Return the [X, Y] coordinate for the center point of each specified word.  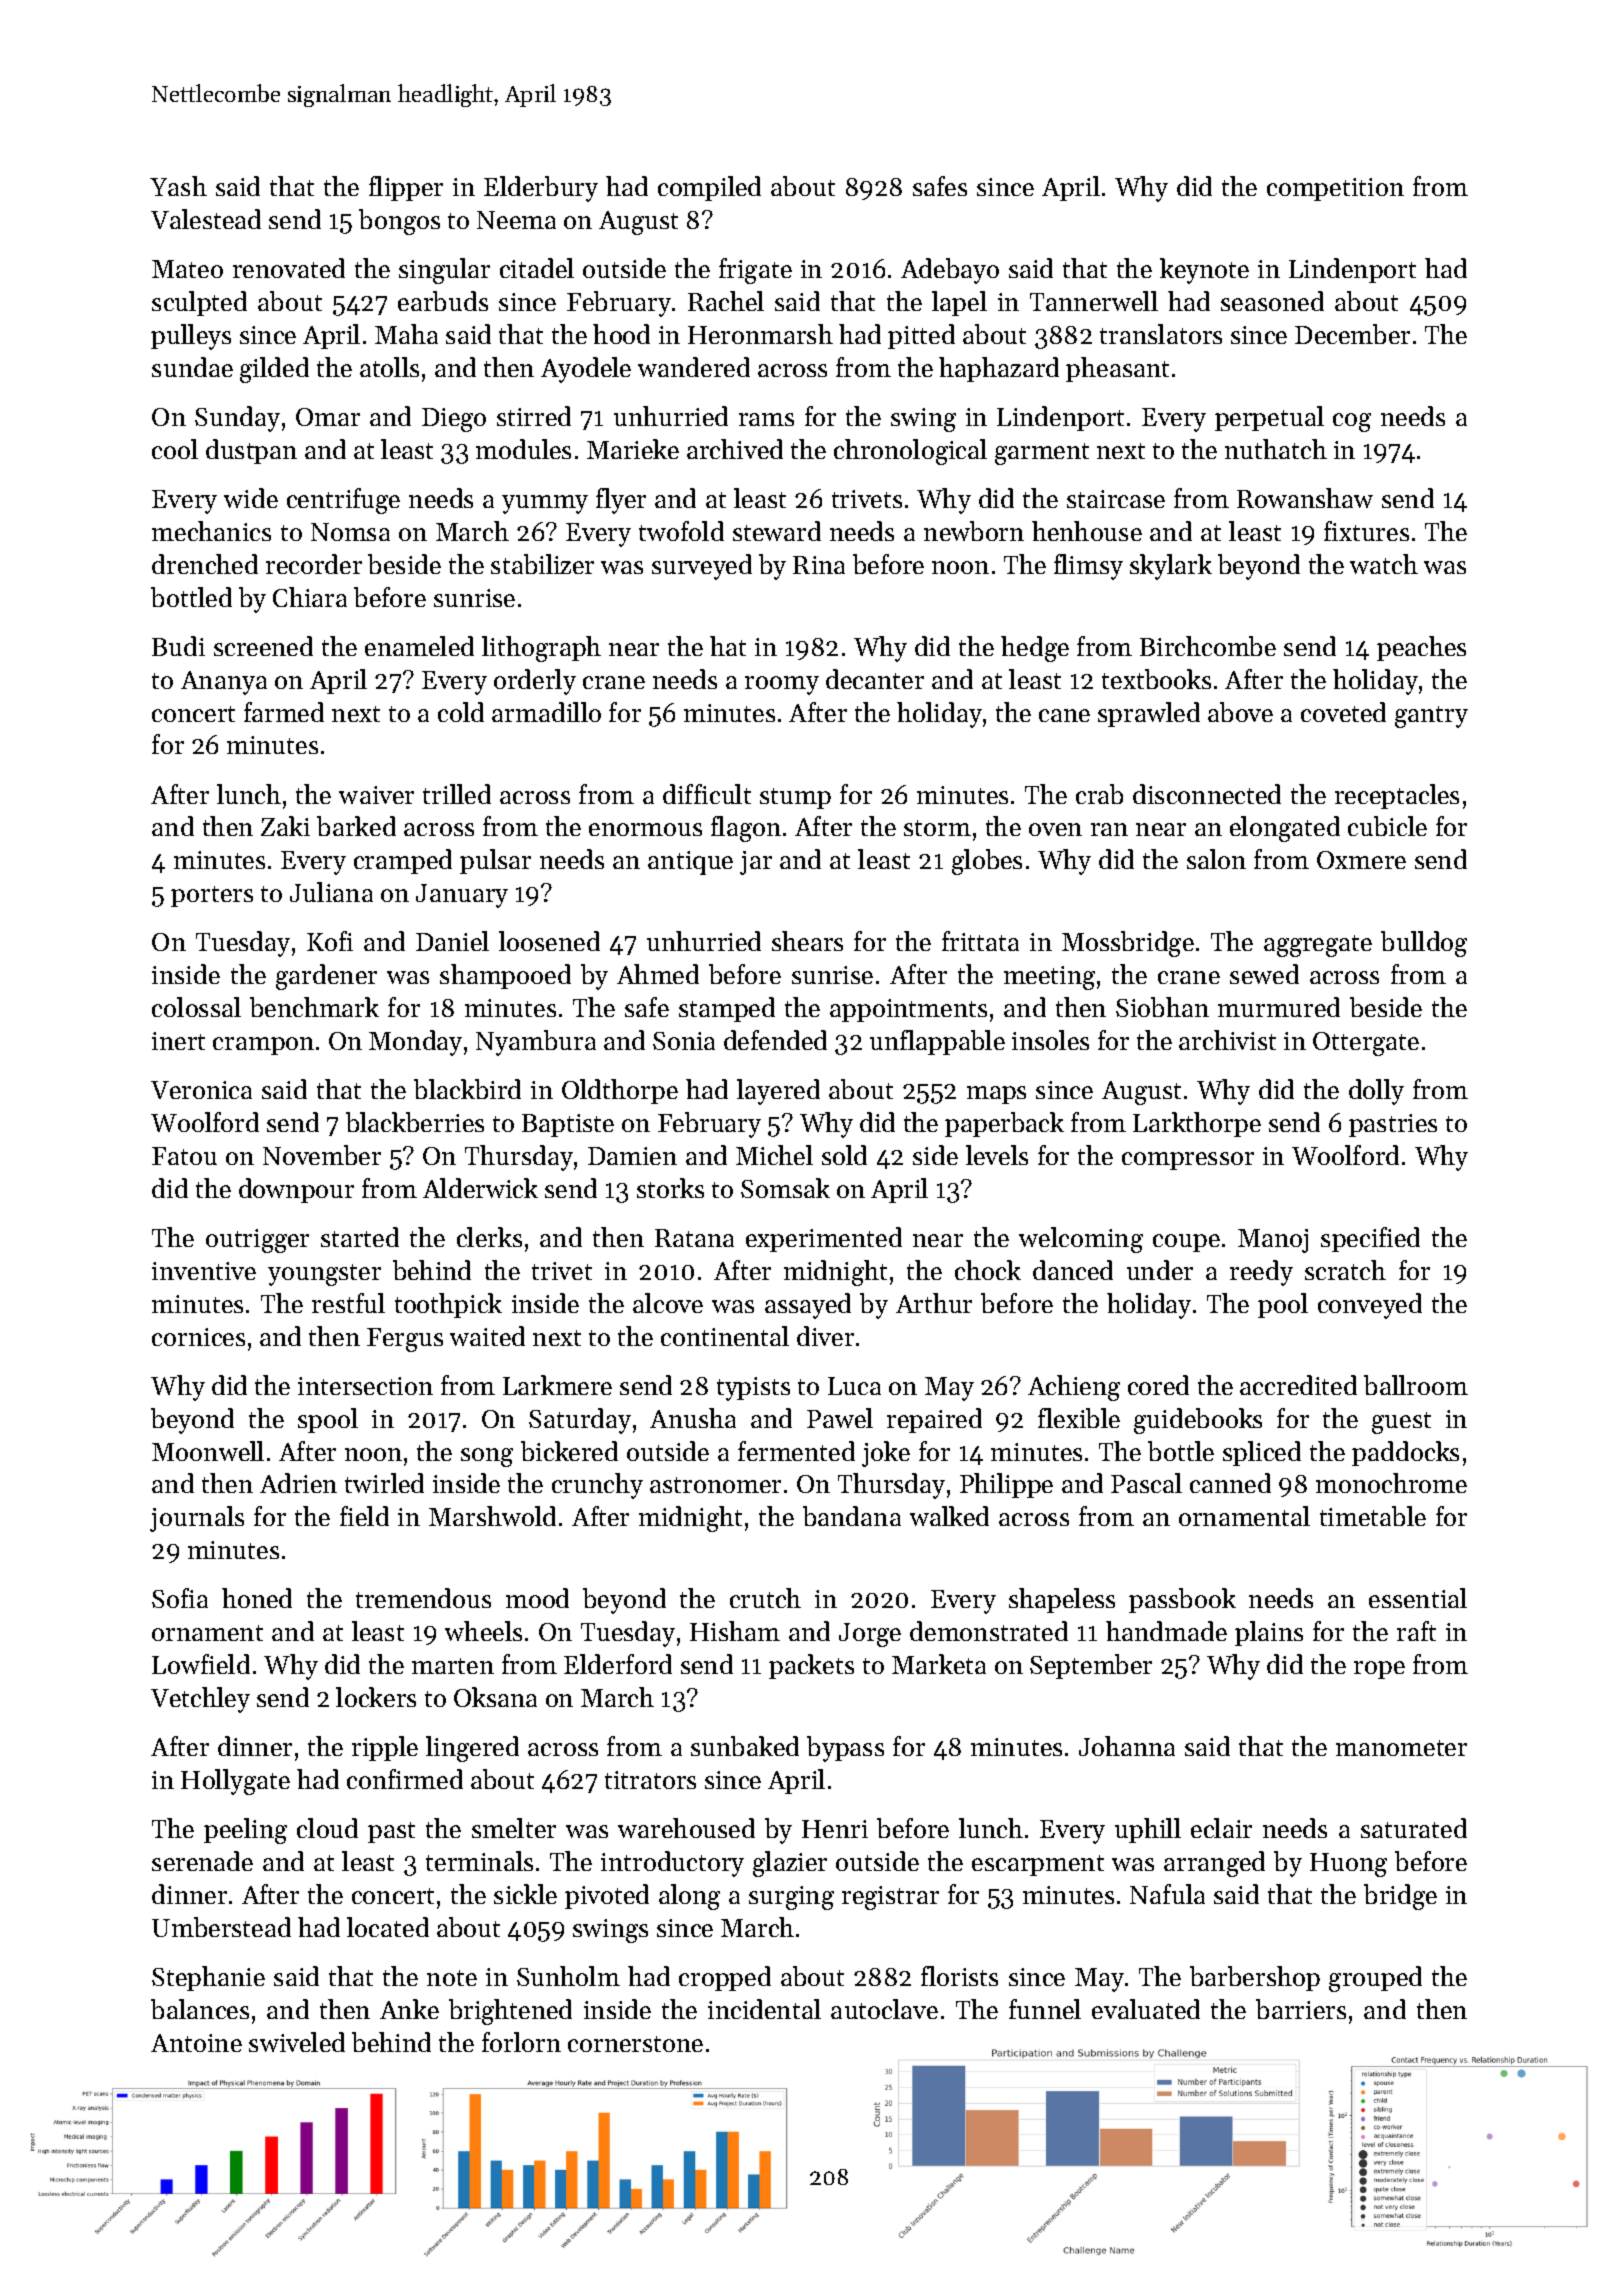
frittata [980, 941]
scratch [1345, 1270]
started [360, 1237]
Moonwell [208, 1451]
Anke [409, 2009]
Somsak [785, 1188]
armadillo [546, 712]
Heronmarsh [760, 334]
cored [1158, 1385]
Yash [178, 186]
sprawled [1149, 714]
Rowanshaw [1305, 498]
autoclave [884, 2009]
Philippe [1006, 1485]
